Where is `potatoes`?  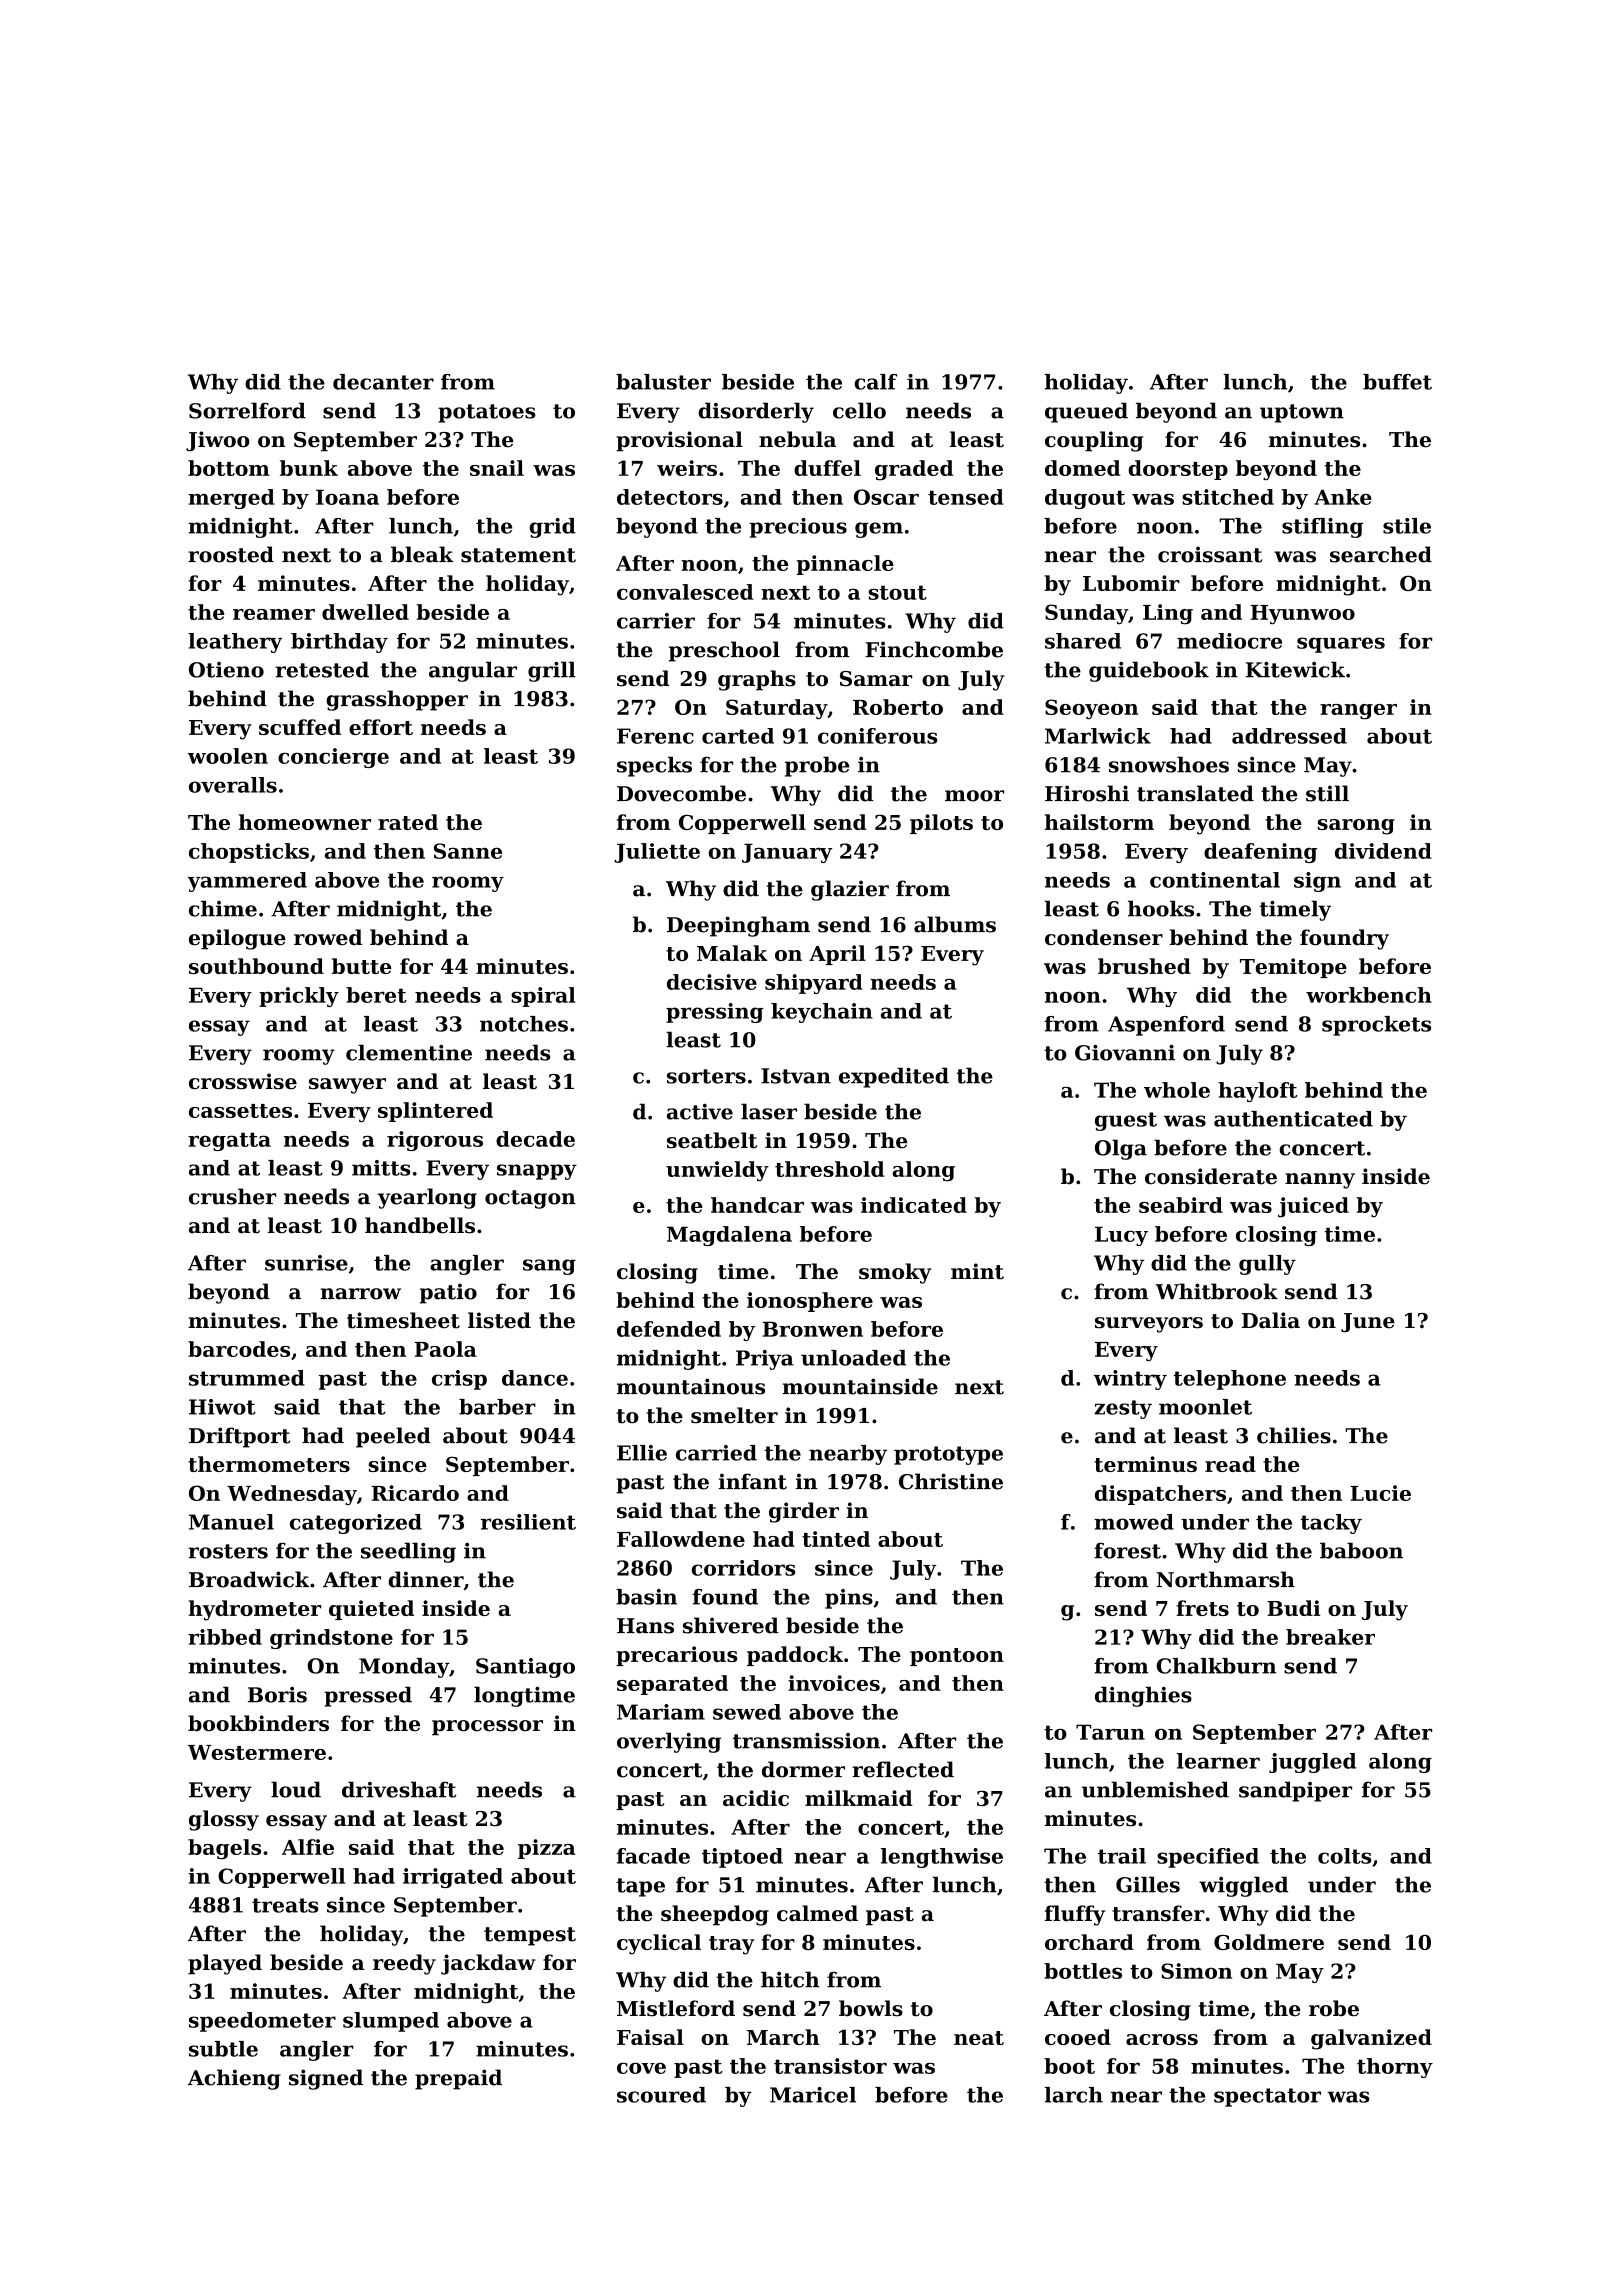
potatoes is located at coordinates (486, 413).
